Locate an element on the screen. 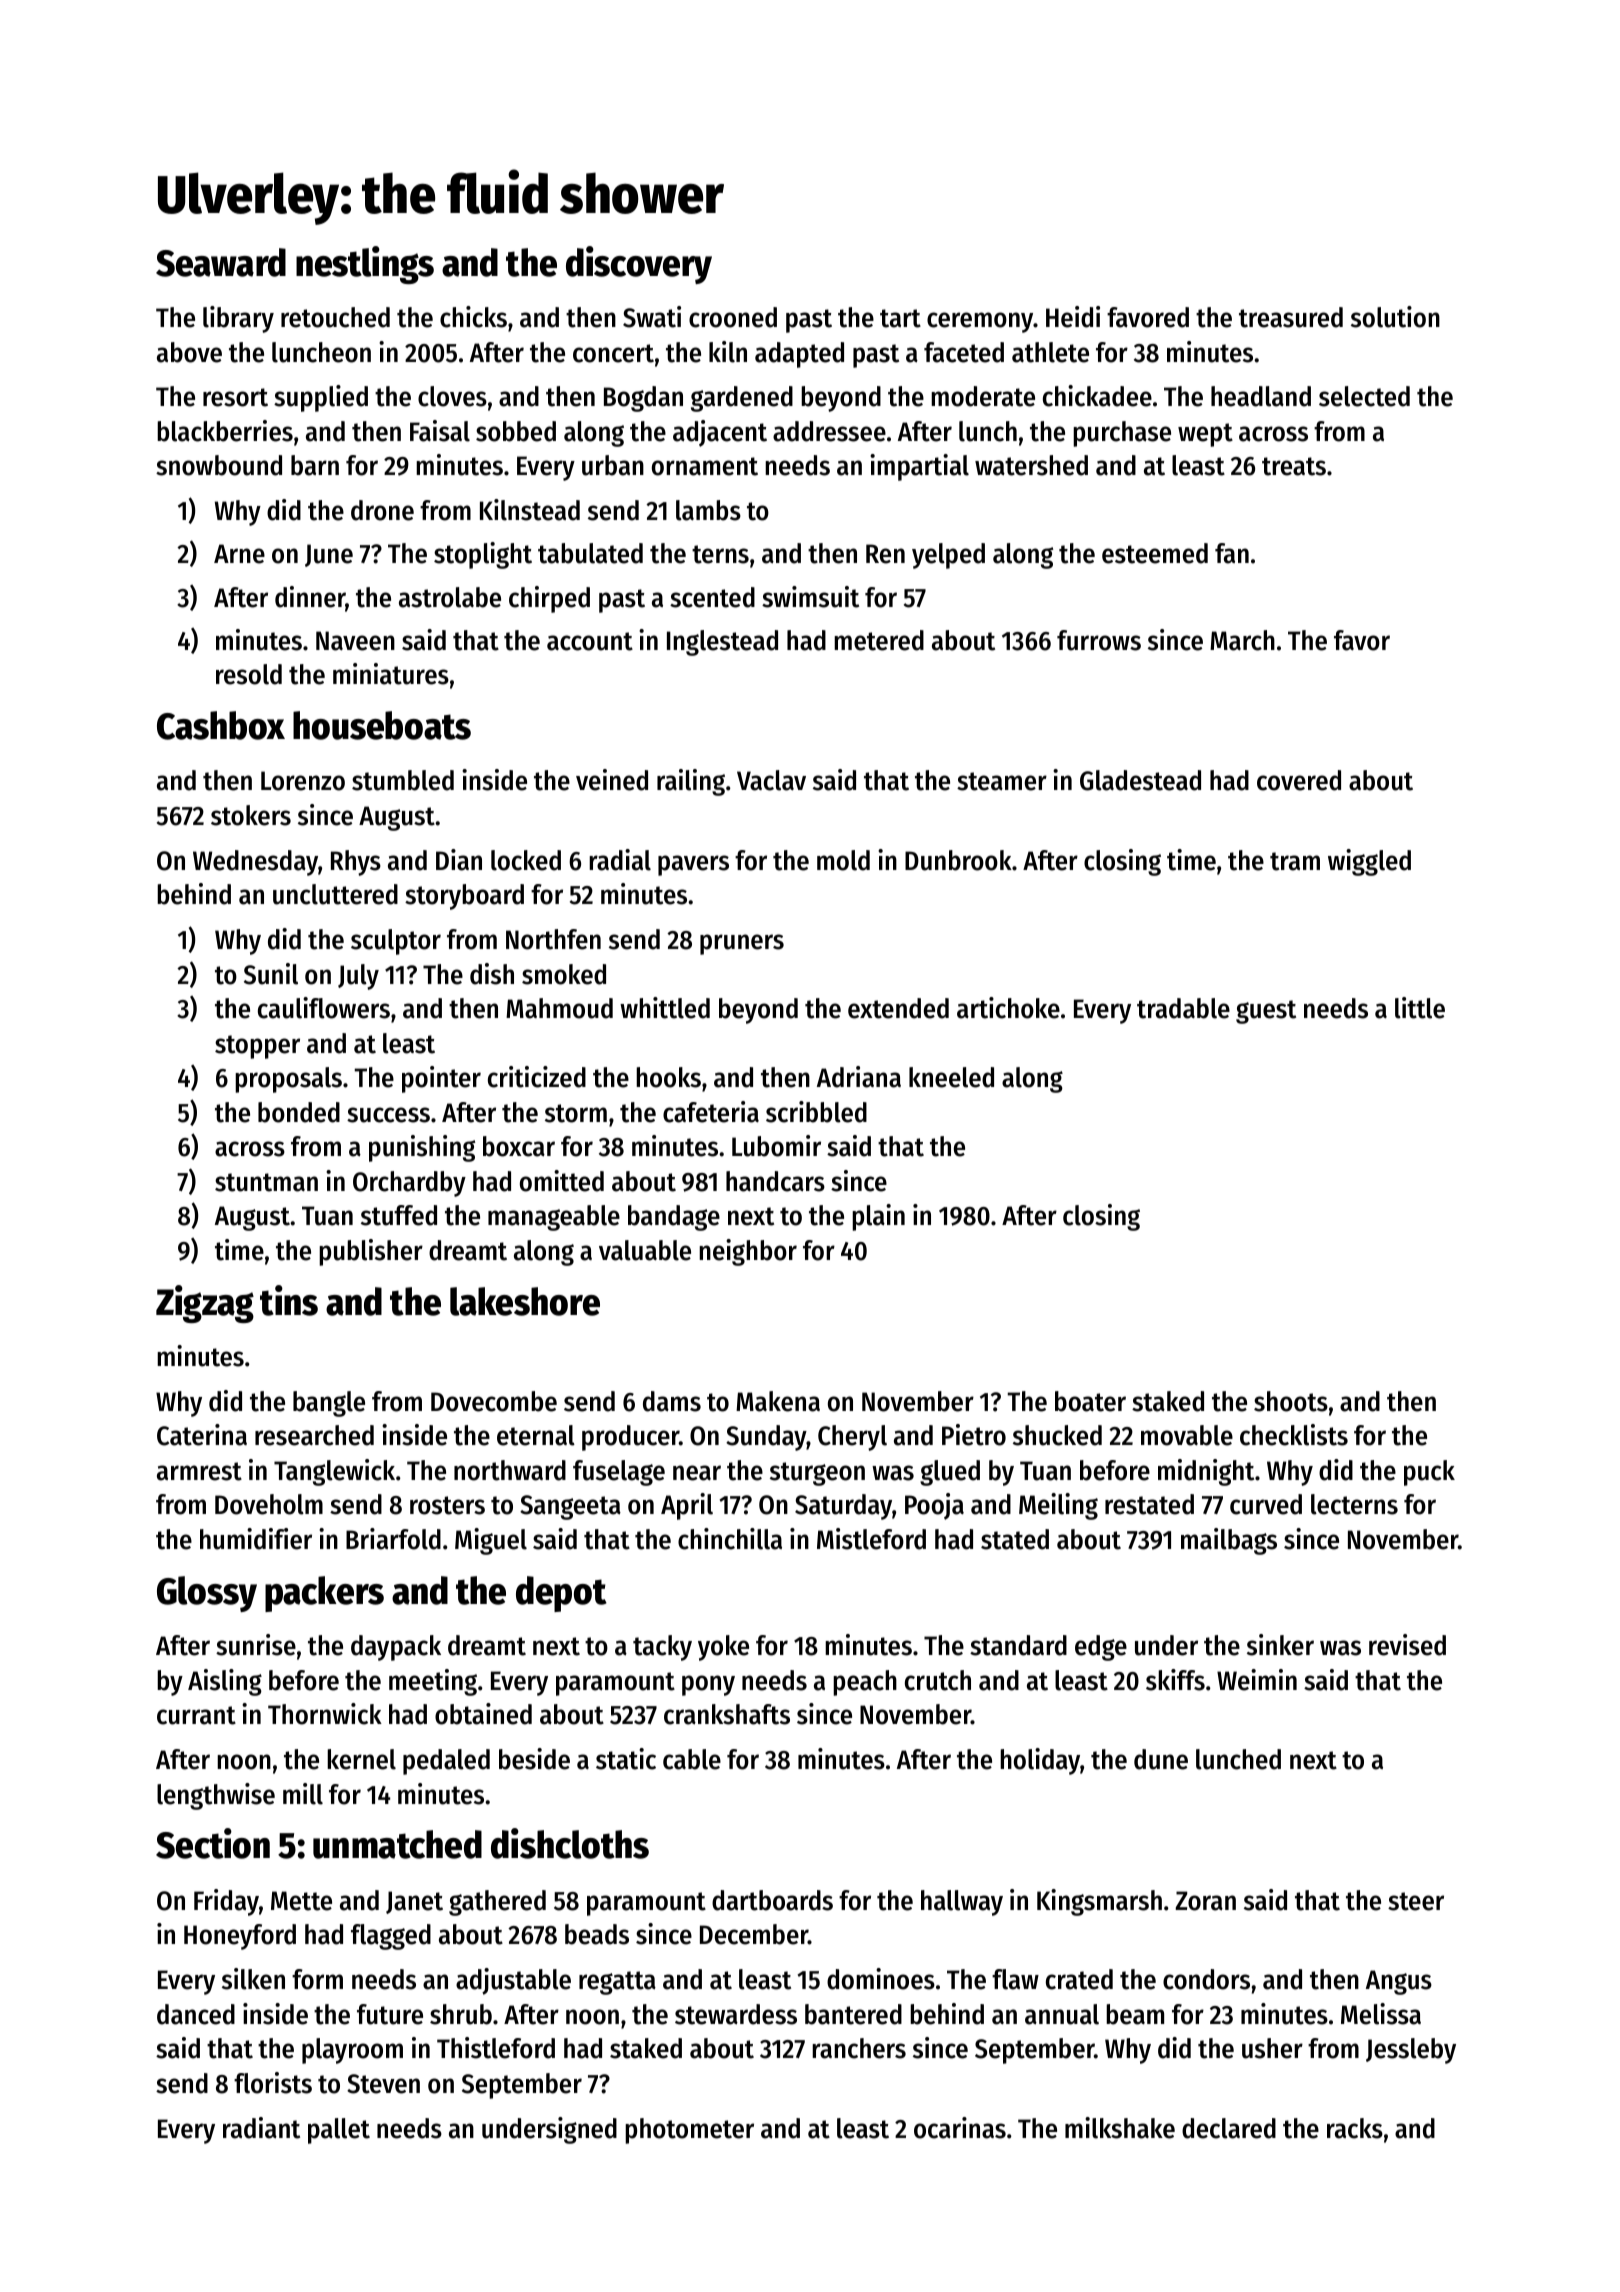 This screenshot has width=1620, height=2292. March is located at coordinates (1242, 640).
